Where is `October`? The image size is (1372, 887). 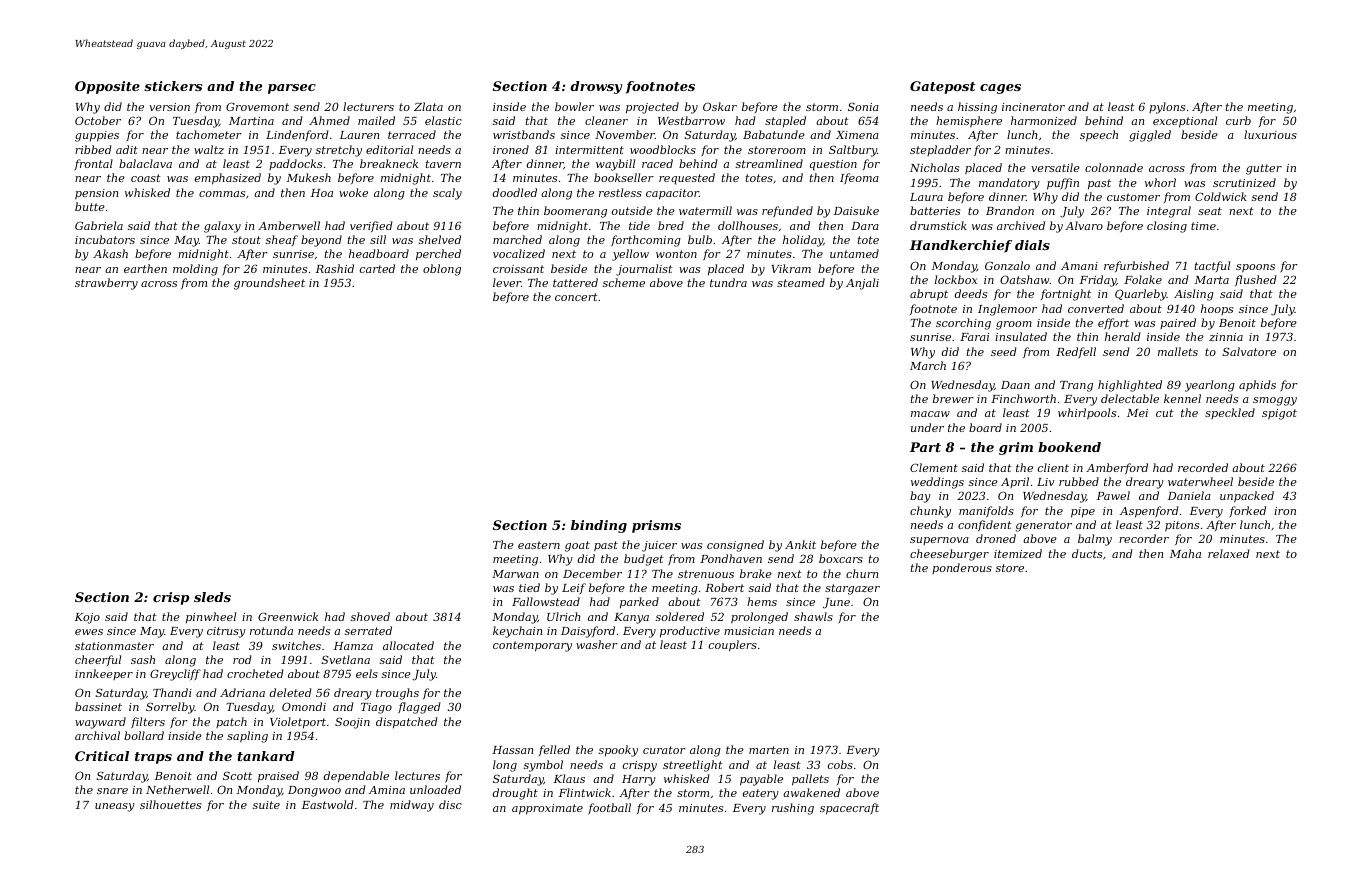 October is located at coordinates (98, 120).
